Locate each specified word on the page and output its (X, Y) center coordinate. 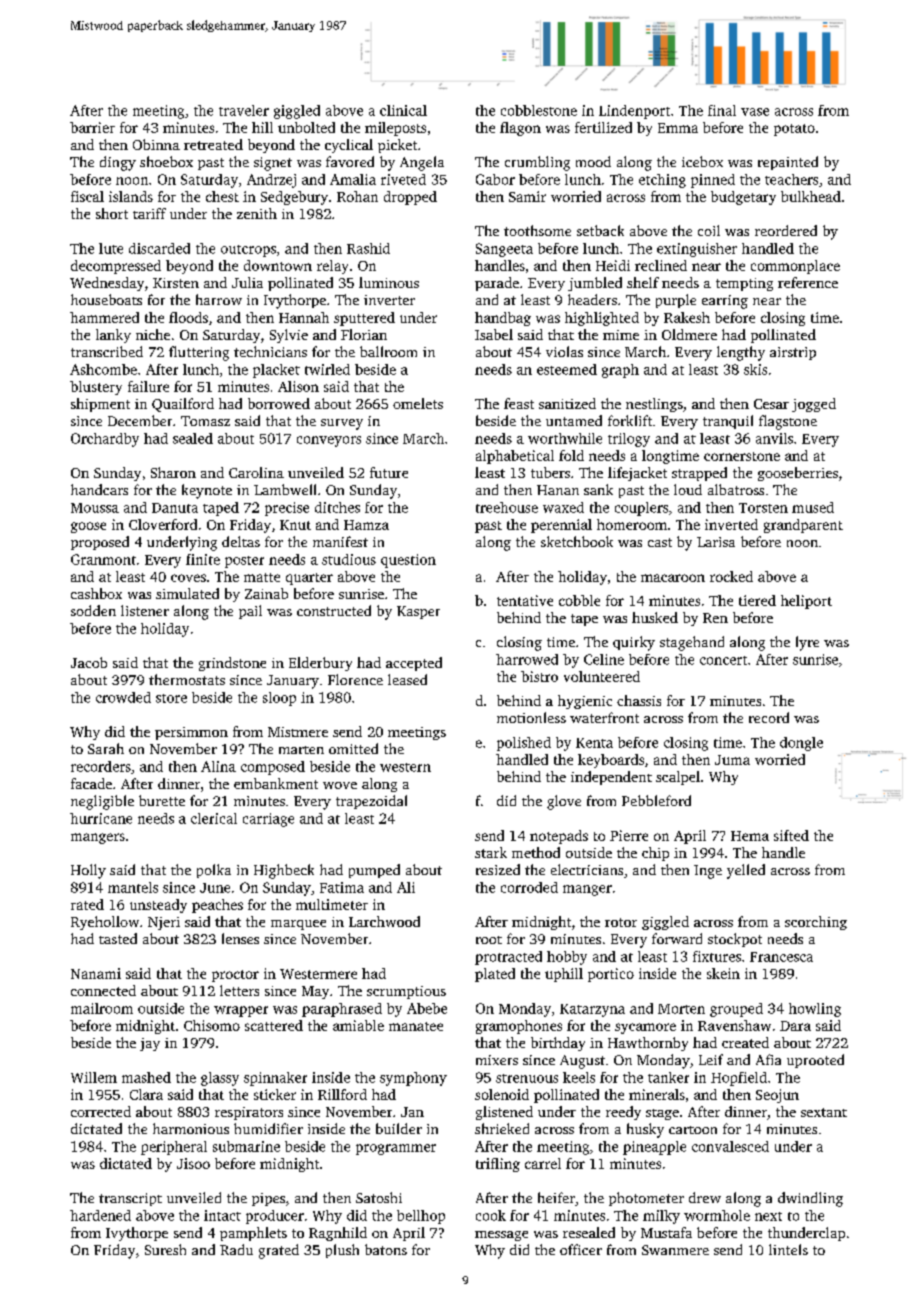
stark (491, 852)
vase (755, 112)
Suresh (165, 1249)
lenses (240, 938)
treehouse (507, 507)
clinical (403, 110)
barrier (92, 127)
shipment (100, 405)
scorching (816, 923)
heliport (806, 602)
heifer (556, 1197)
